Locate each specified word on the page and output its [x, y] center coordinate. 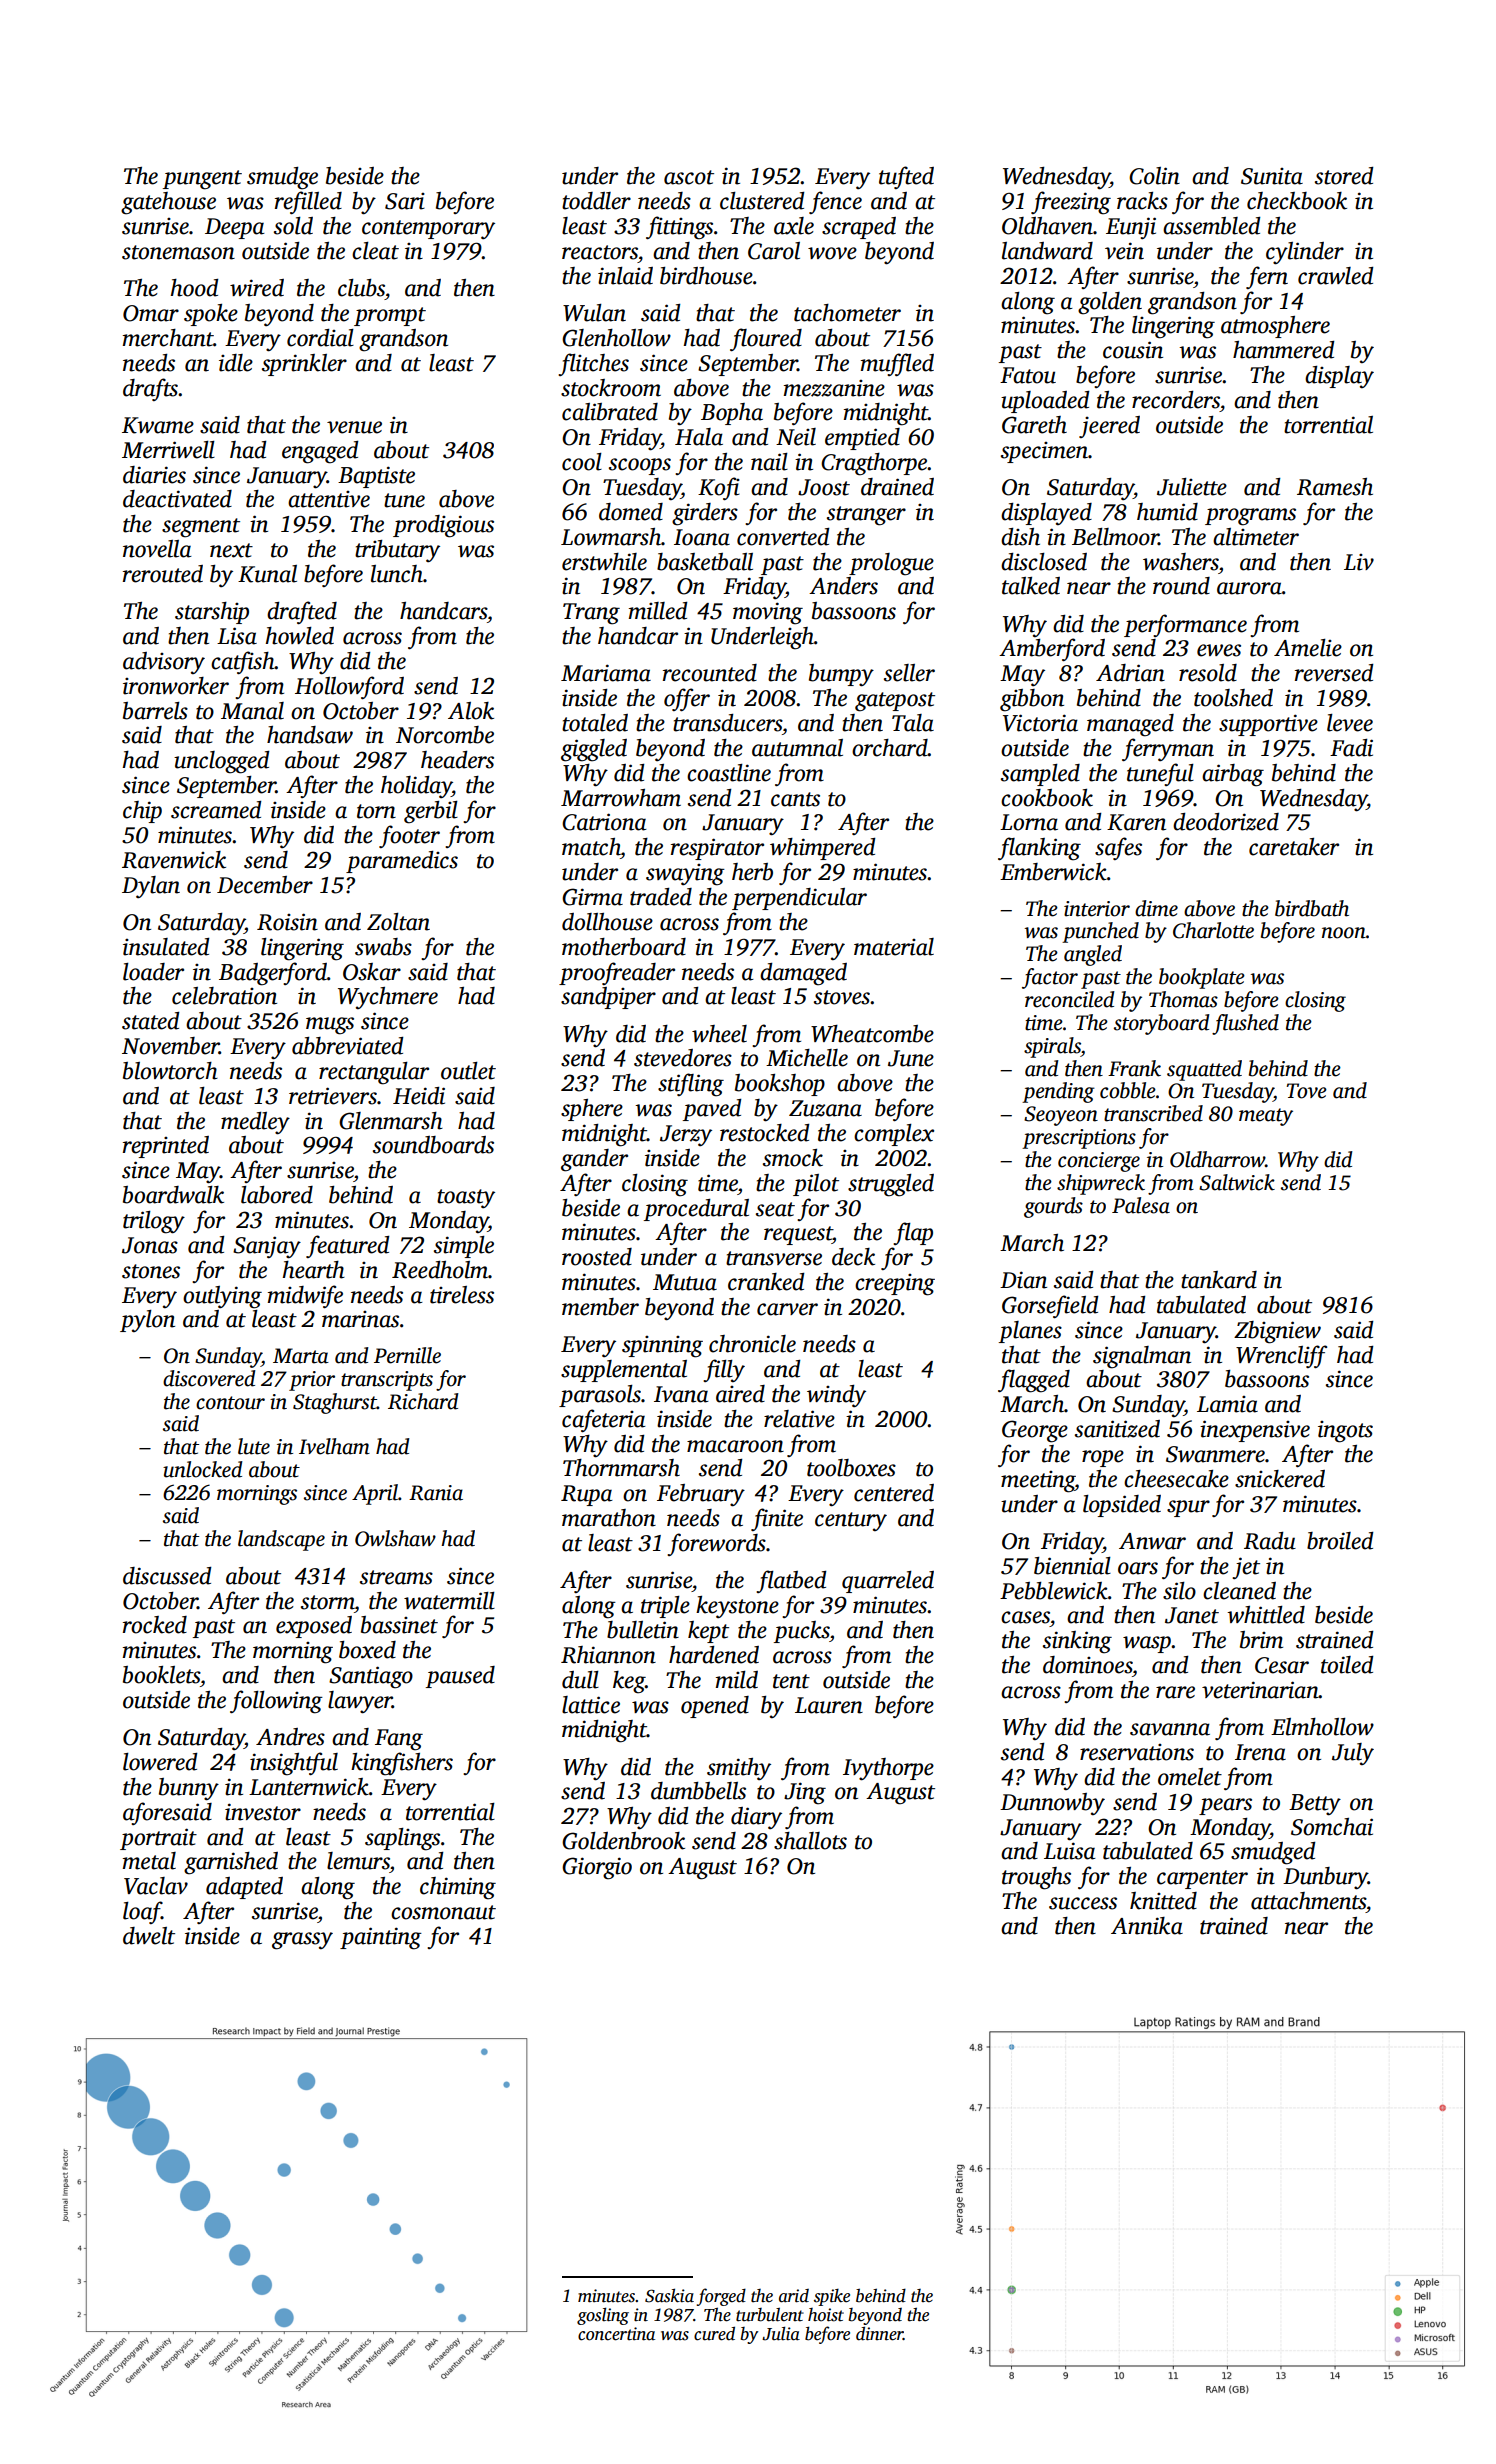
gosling [603, 2316]
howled [300, 636]
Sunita [1272, 176]
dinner [879, 2333]
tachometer [847, 313]
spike [832, 2297]
